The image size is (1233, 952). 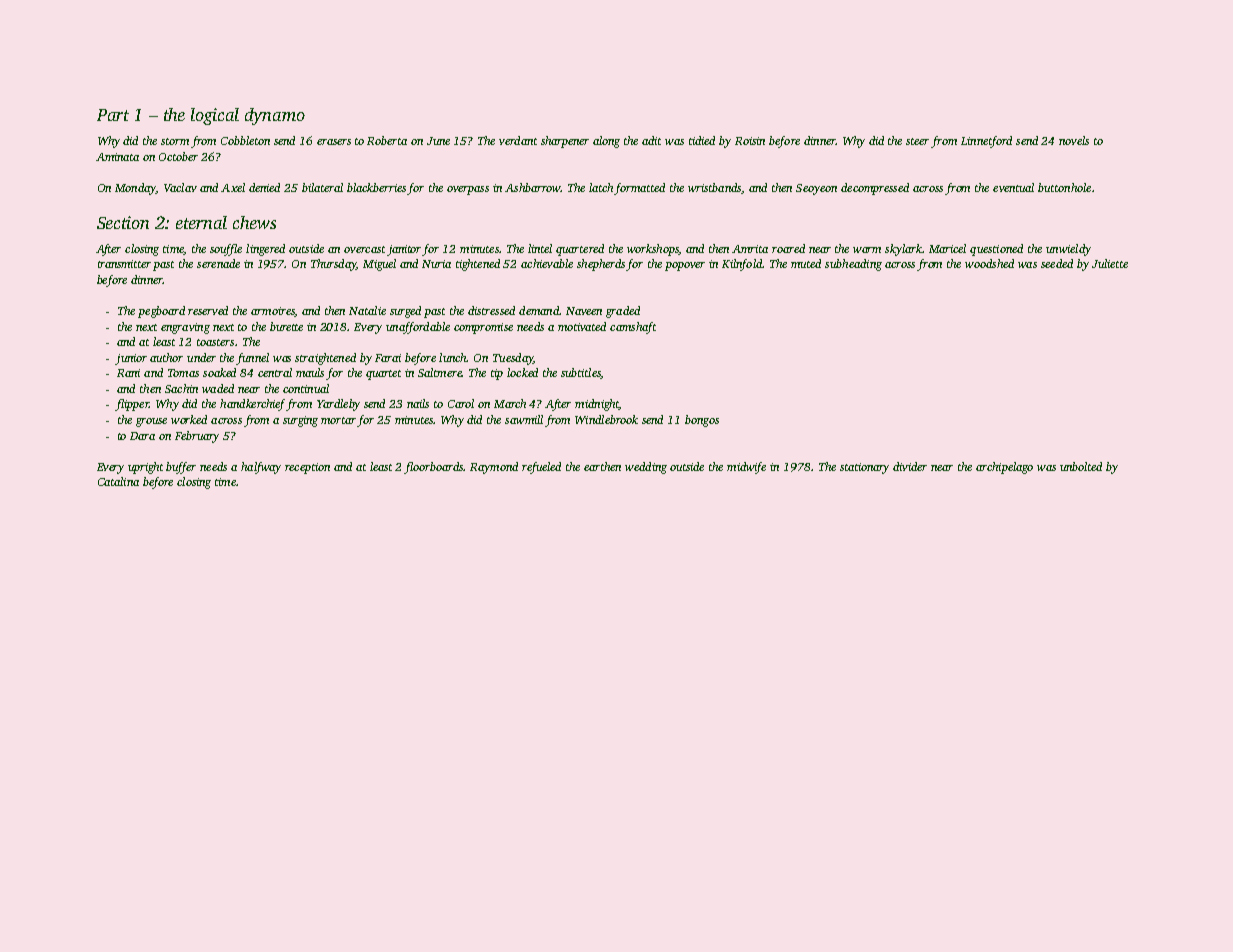 What do you see at coordinates (581, 373) in the image?
I see `subtitles` at bounding box center [581, 373].
